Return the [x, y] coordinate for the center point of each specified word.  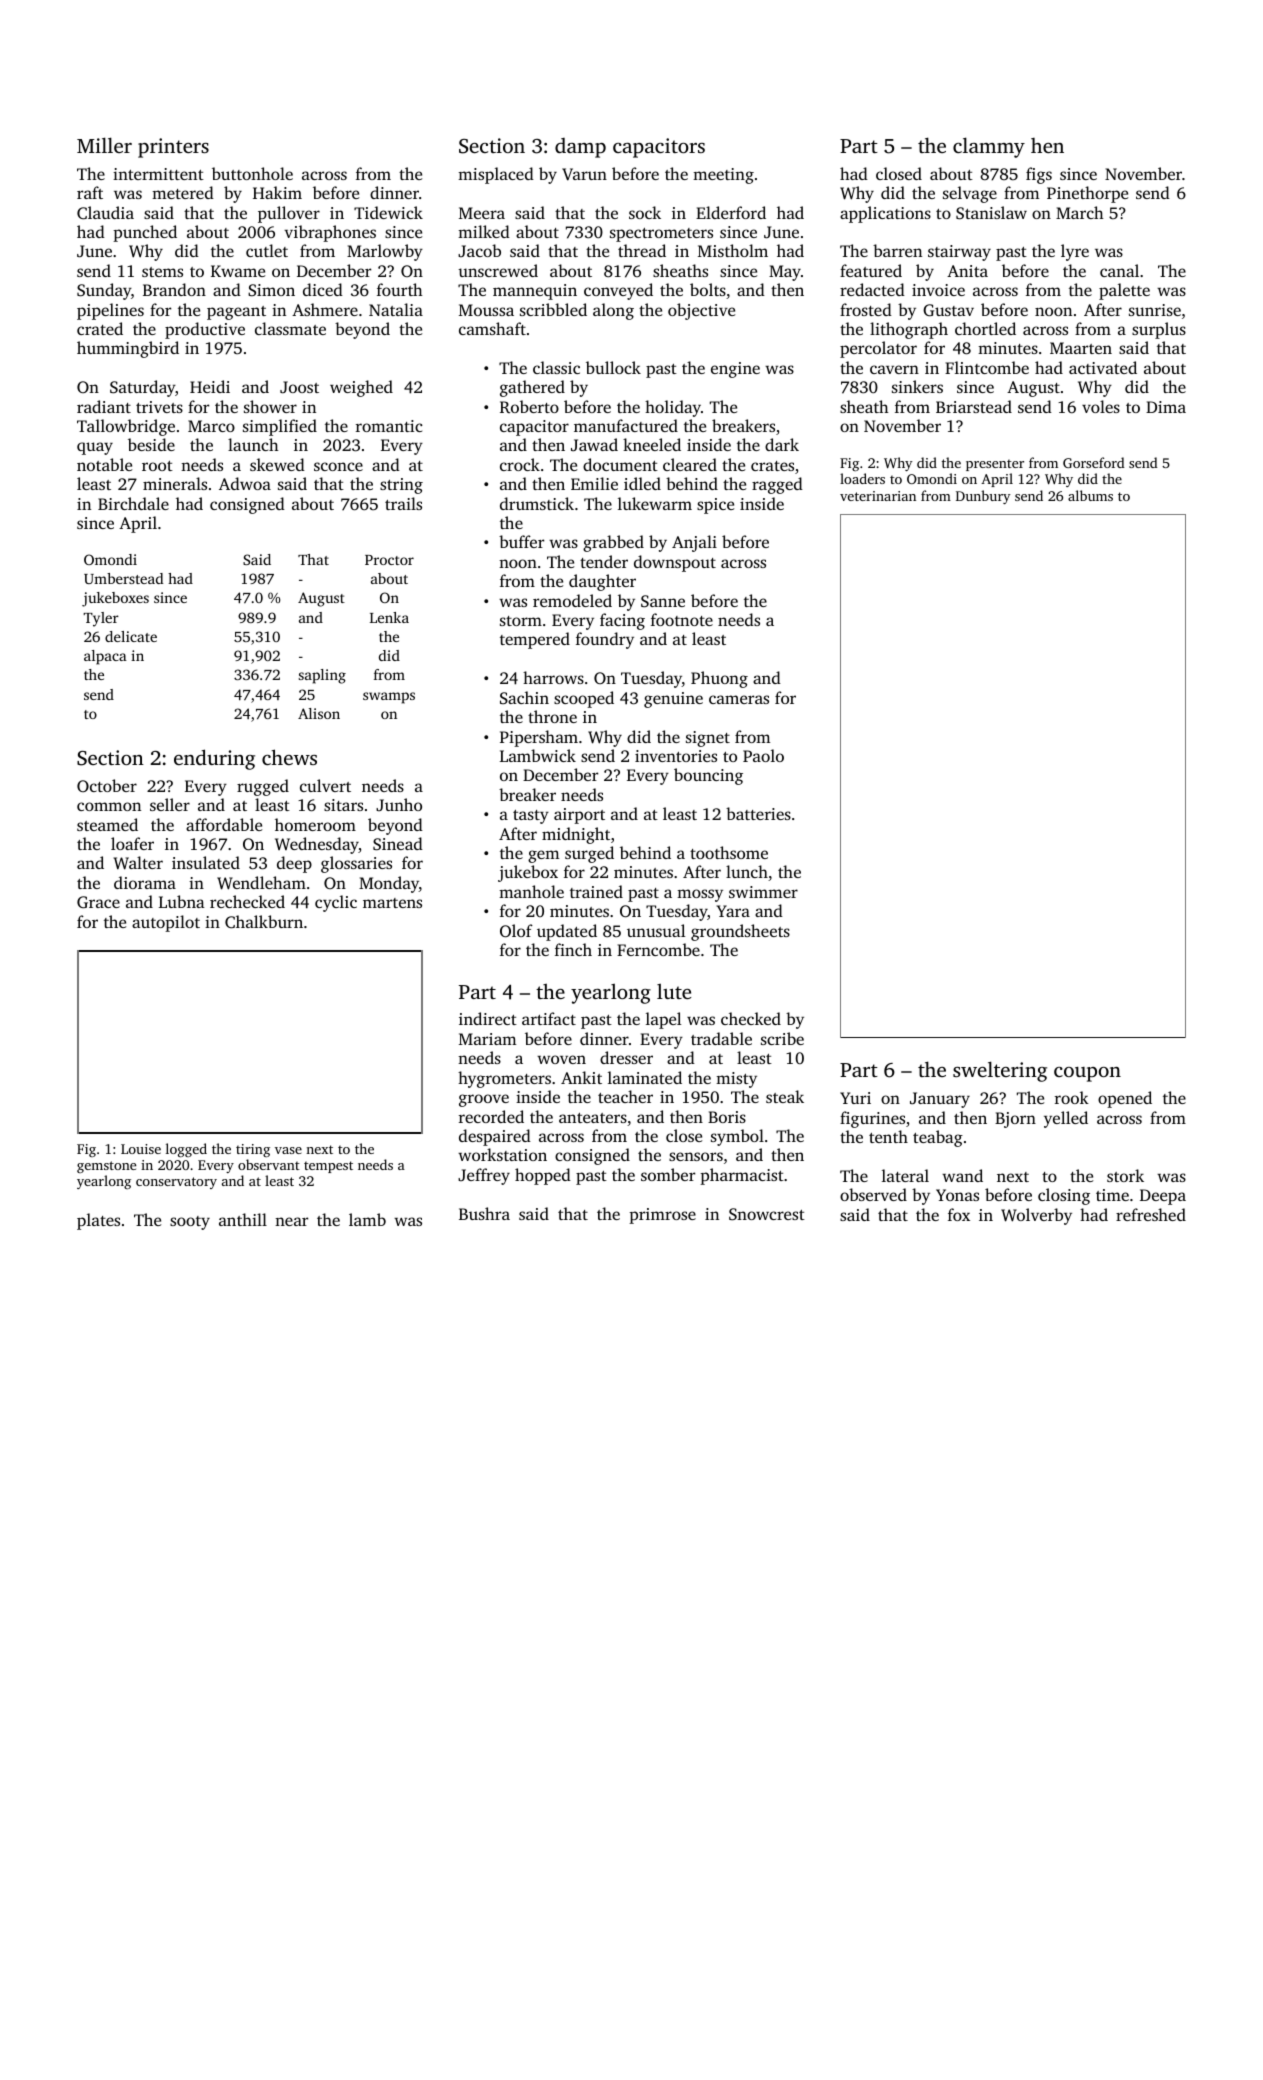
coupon [1087, 1074]
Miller [104, 145]
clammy [989, 147]
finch [573, 949]
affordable [224, 824]
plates [98, 1221]
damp [580, 148]
